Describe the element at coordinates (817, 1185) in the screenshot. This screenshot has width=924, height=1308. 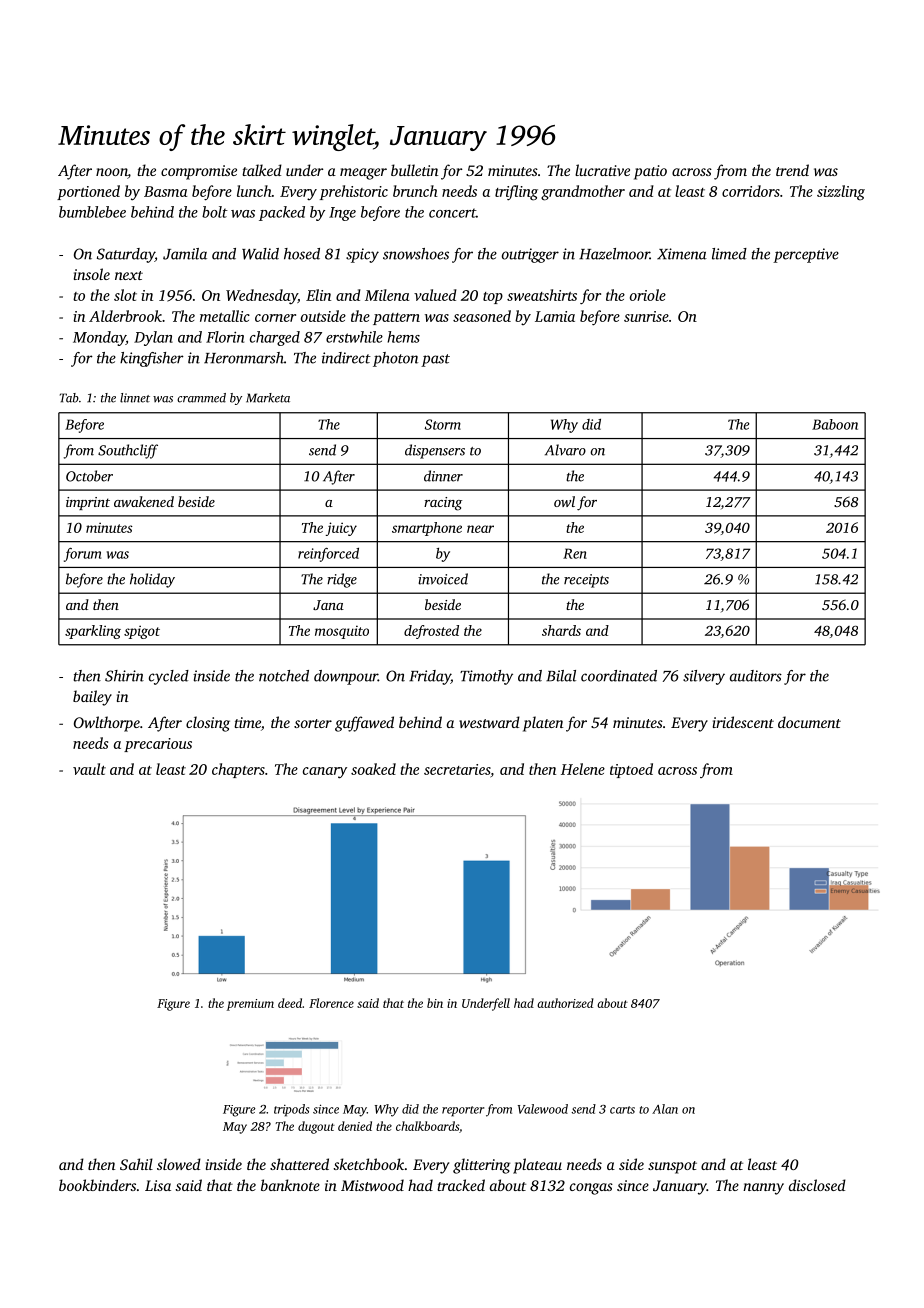
I see `disclosed` at that location.
